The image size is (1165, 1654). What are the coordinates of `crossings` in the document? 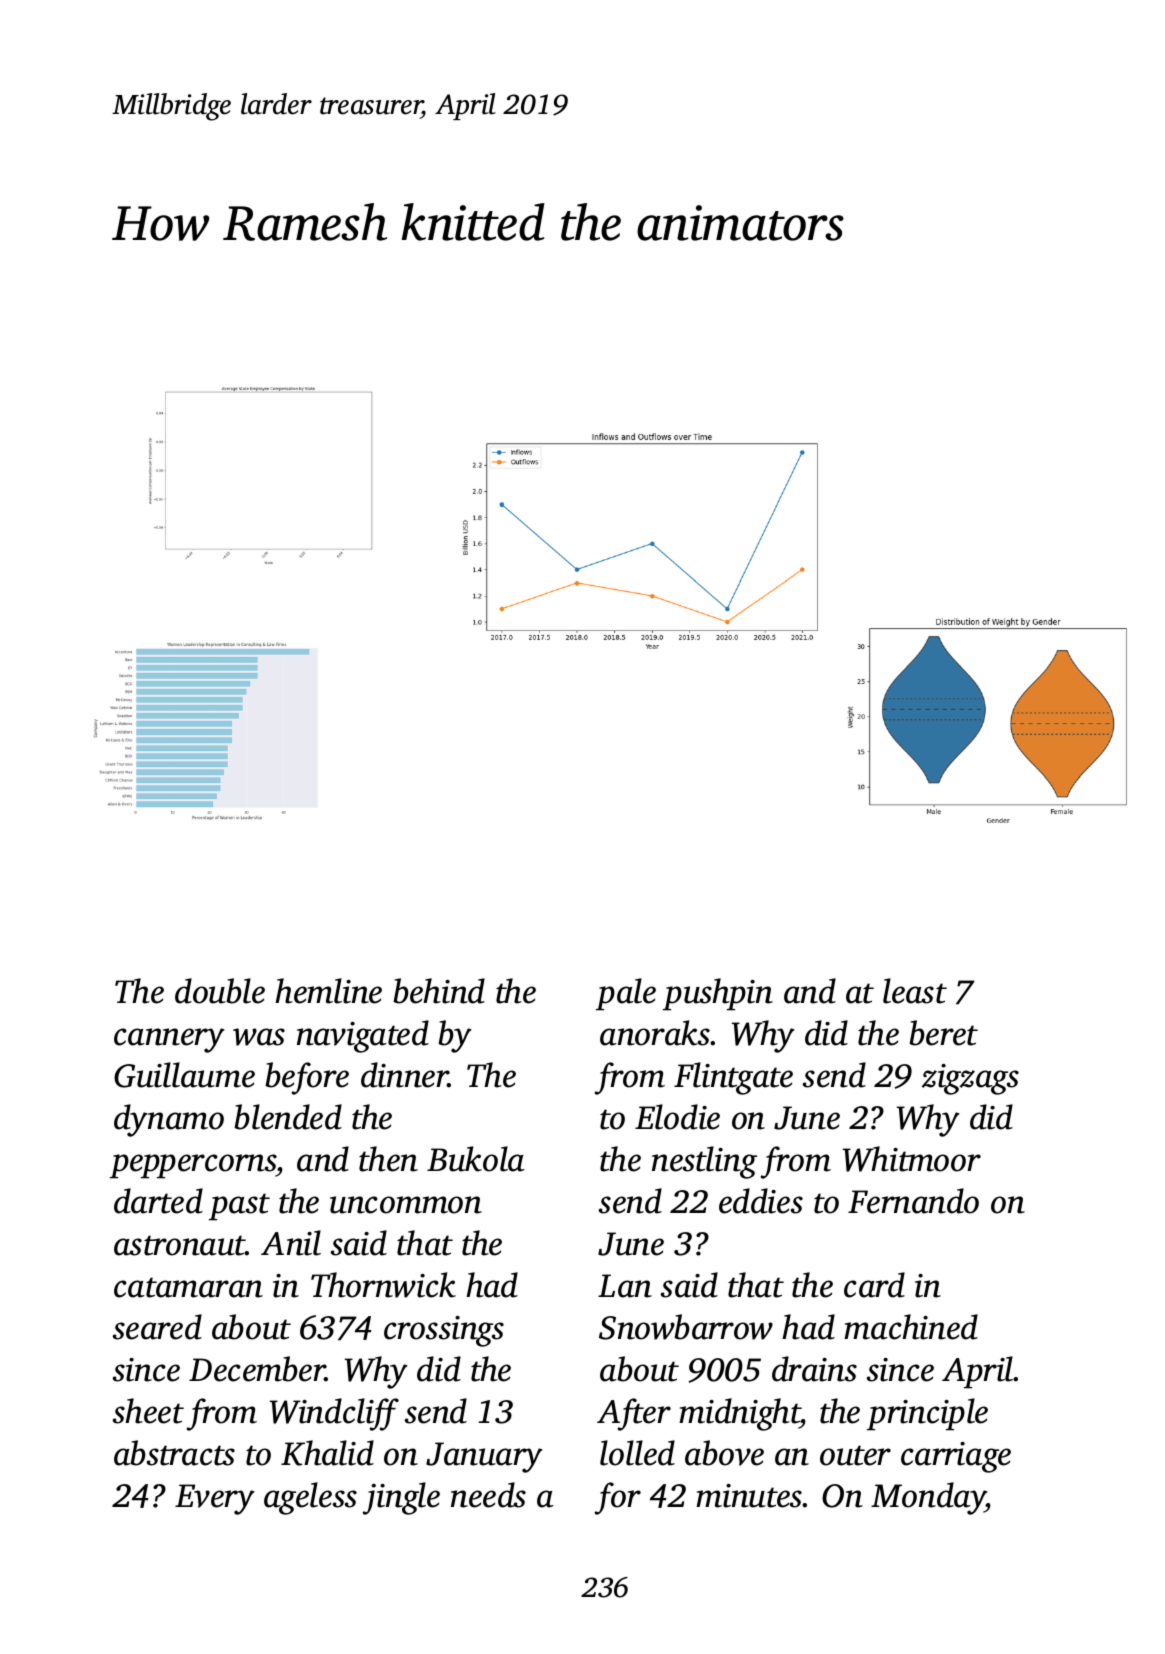 It's located at (444, 1331).
